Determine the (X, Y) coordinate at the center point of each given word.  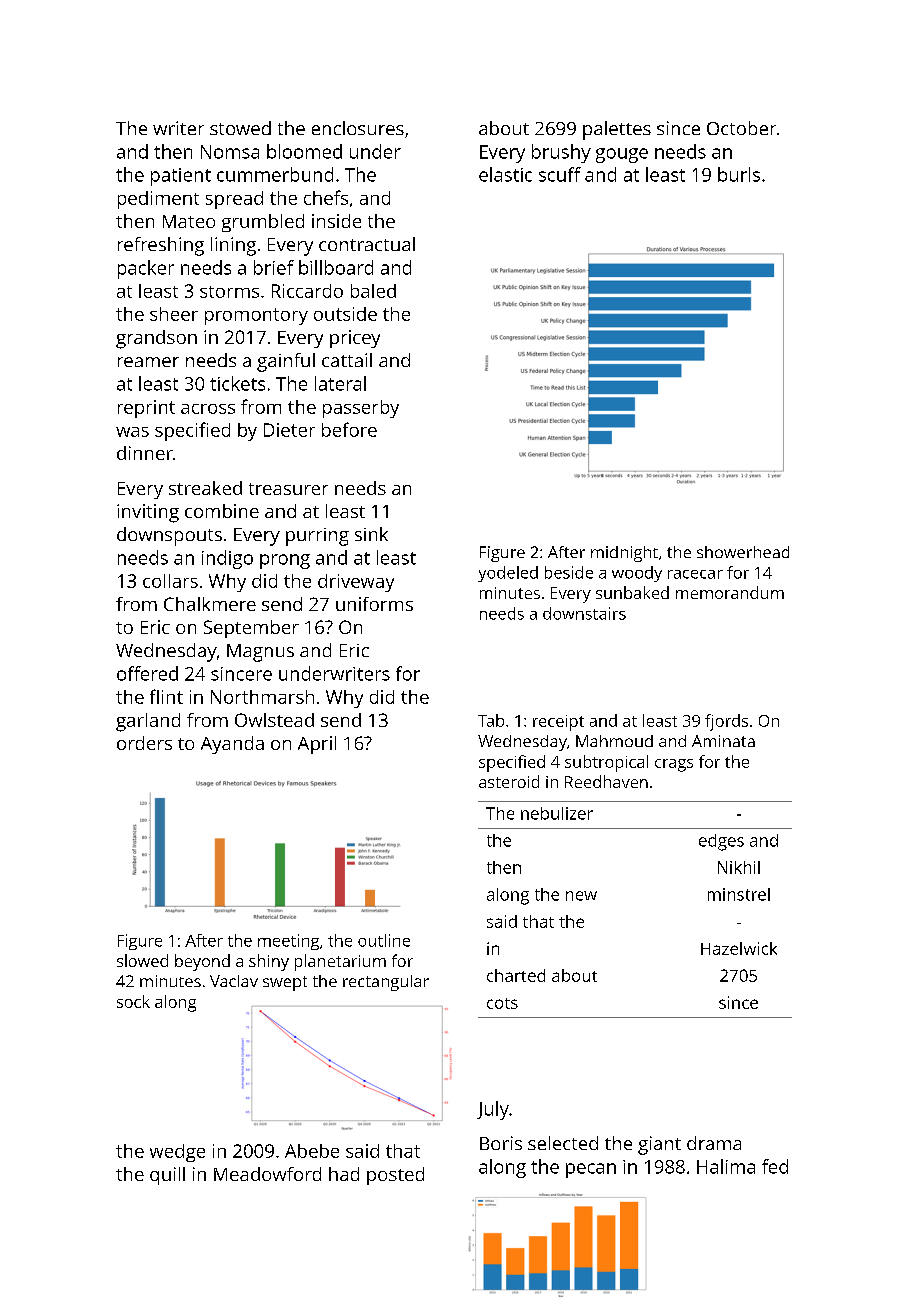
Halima (726, 1166)
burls (739, 174)
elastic (505, 174)
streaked (205, 488)
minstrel (739, 894)
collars (170, 581)
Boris (501, 1143)
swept (285, 983)
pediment (158, 200)
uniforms (374, 604)
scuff (560, 174)
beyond (202, 962)
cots (502, 1003)
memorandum (730, 592)
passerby (361, 409)
